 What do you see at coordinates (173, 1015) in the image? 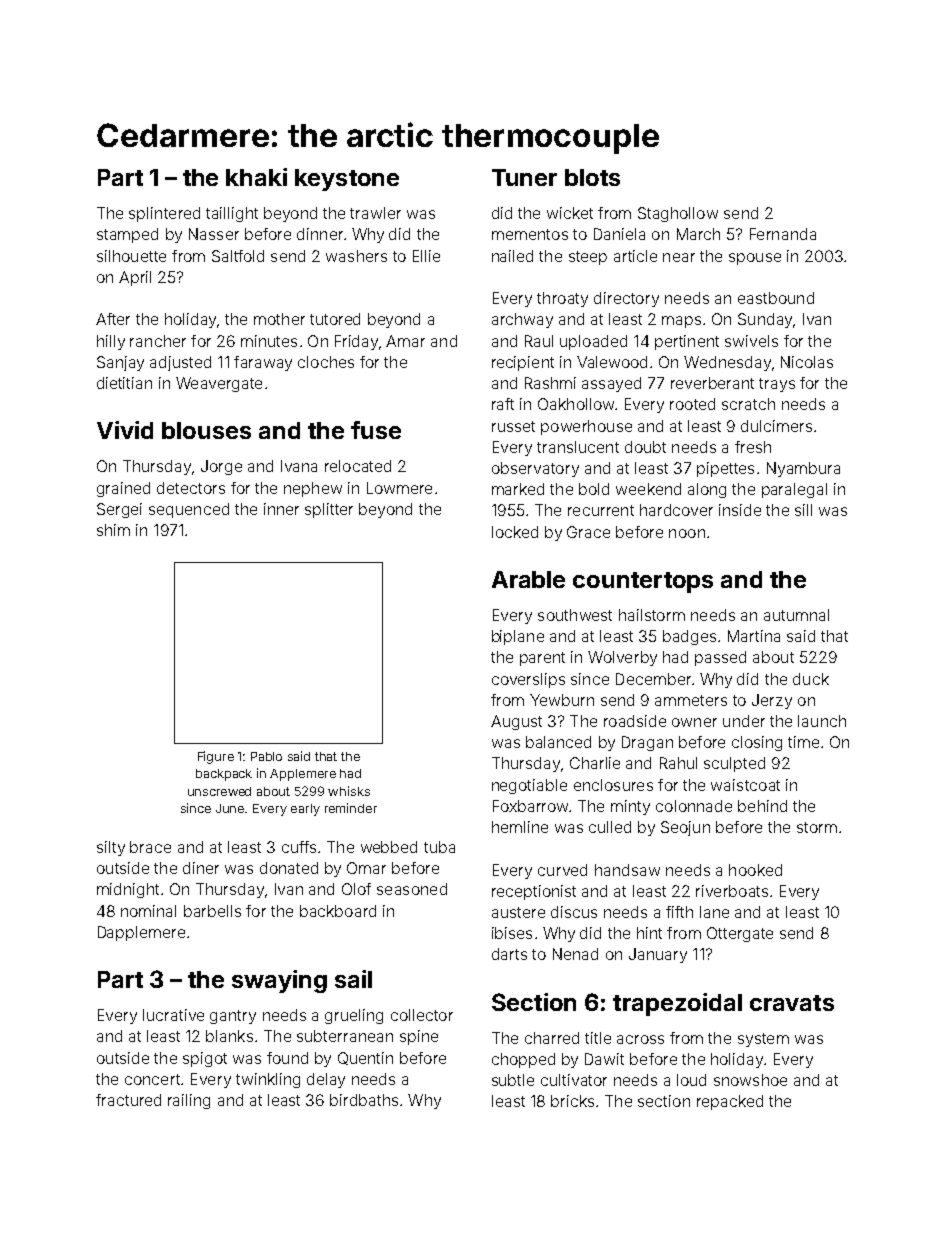
I see `lucrative` at bounding box center [173, 1015].
